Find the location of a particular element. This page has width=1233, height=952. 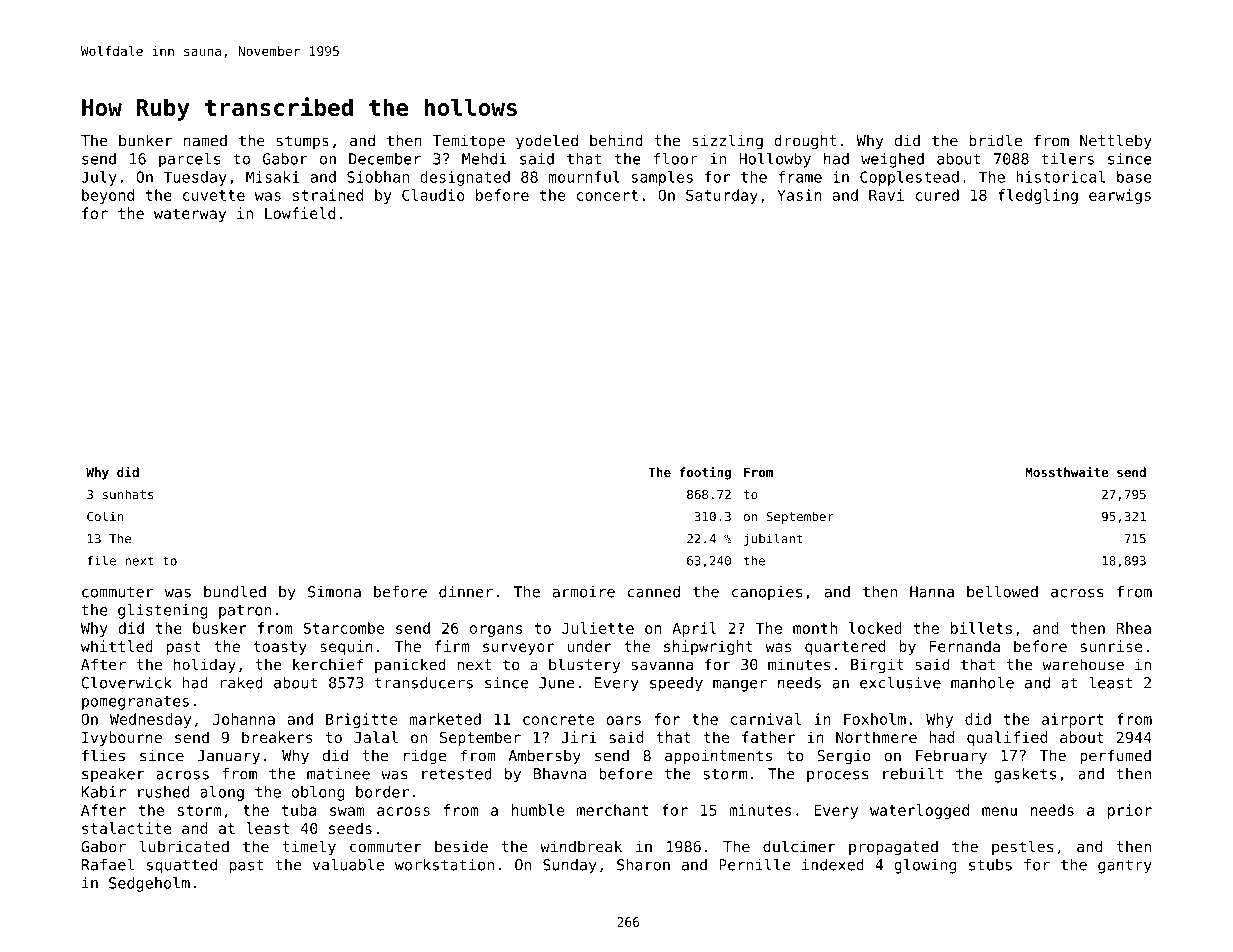

sizzling is located at coordinates (727, 142).
